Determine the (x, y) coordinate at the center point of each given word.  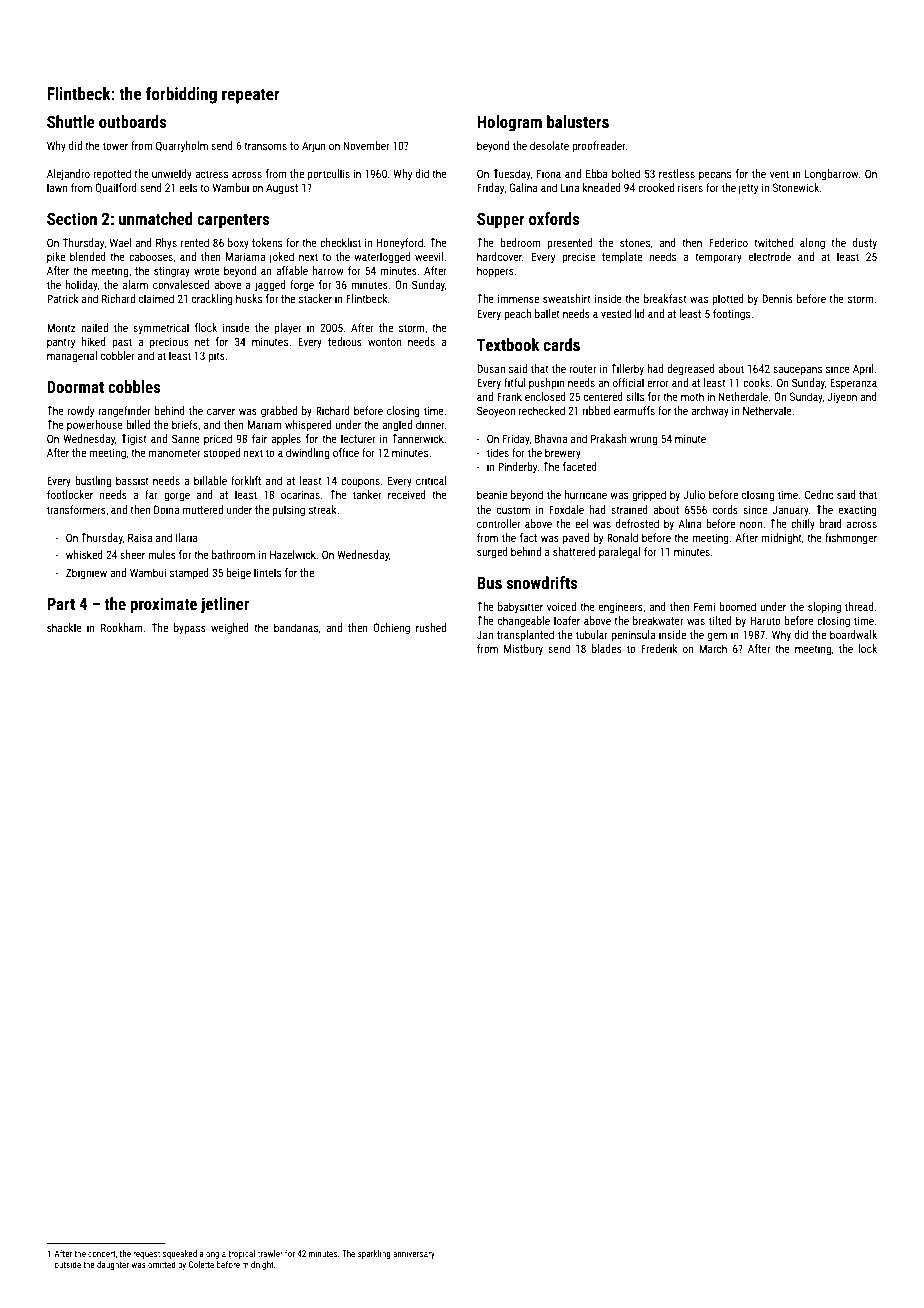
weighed (230, 629)
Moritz (61, 327)
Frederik (659, 648)
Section (72, 218)
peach (517, 315)
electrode (770, 256)
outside (67, 1264)
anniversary (414, 1254)
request (146, 1255)
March (713, 648)
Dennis (777, 298)
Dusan (491, 368)
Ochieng (391, 629)
